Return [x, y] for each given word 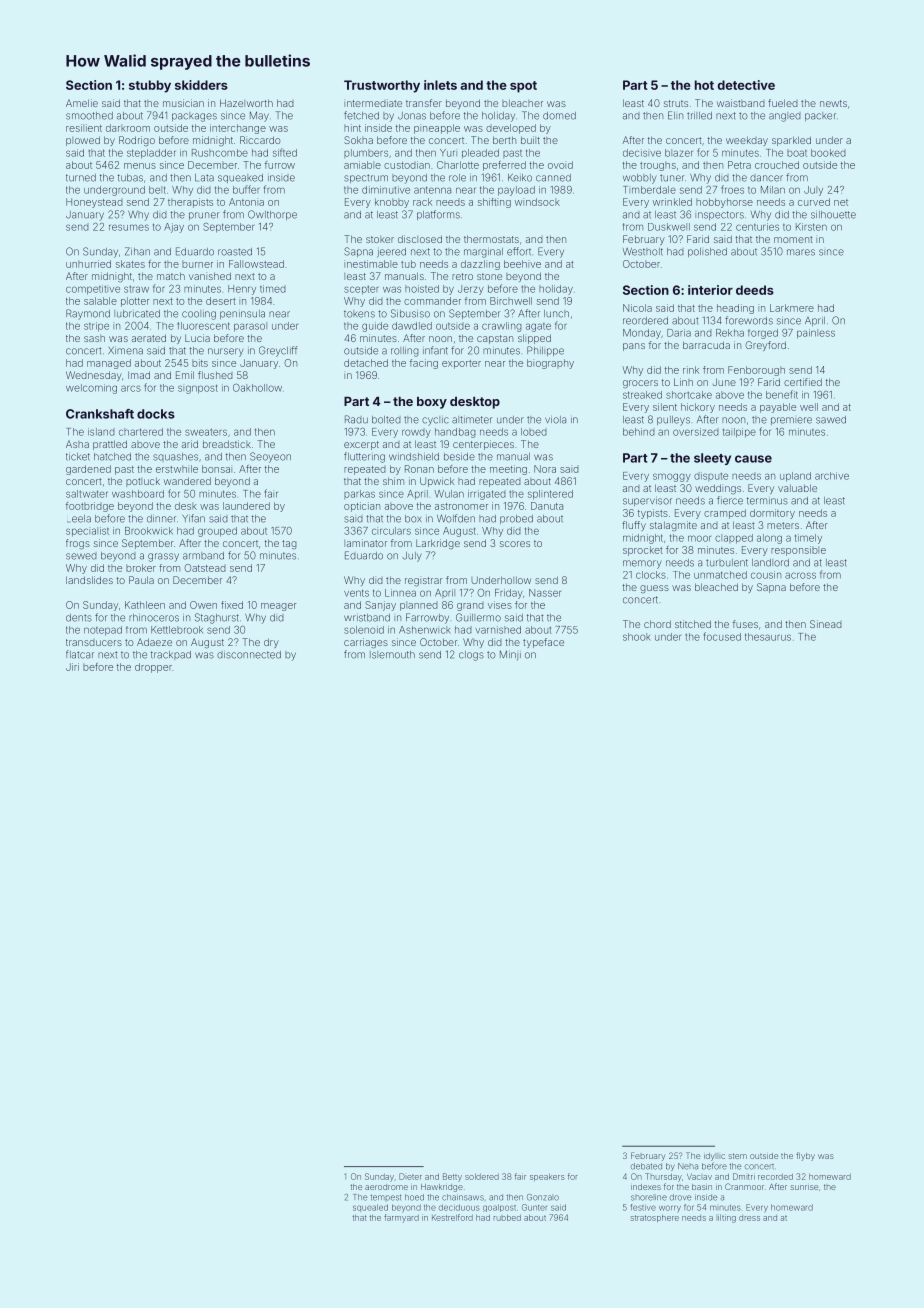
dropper [153, 668]
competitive [93, 290]
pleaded [480, 154]
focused [722, 636]
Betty [452, 1177]
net [841, 202]
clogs [471, 656]
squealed [370, 1208]
